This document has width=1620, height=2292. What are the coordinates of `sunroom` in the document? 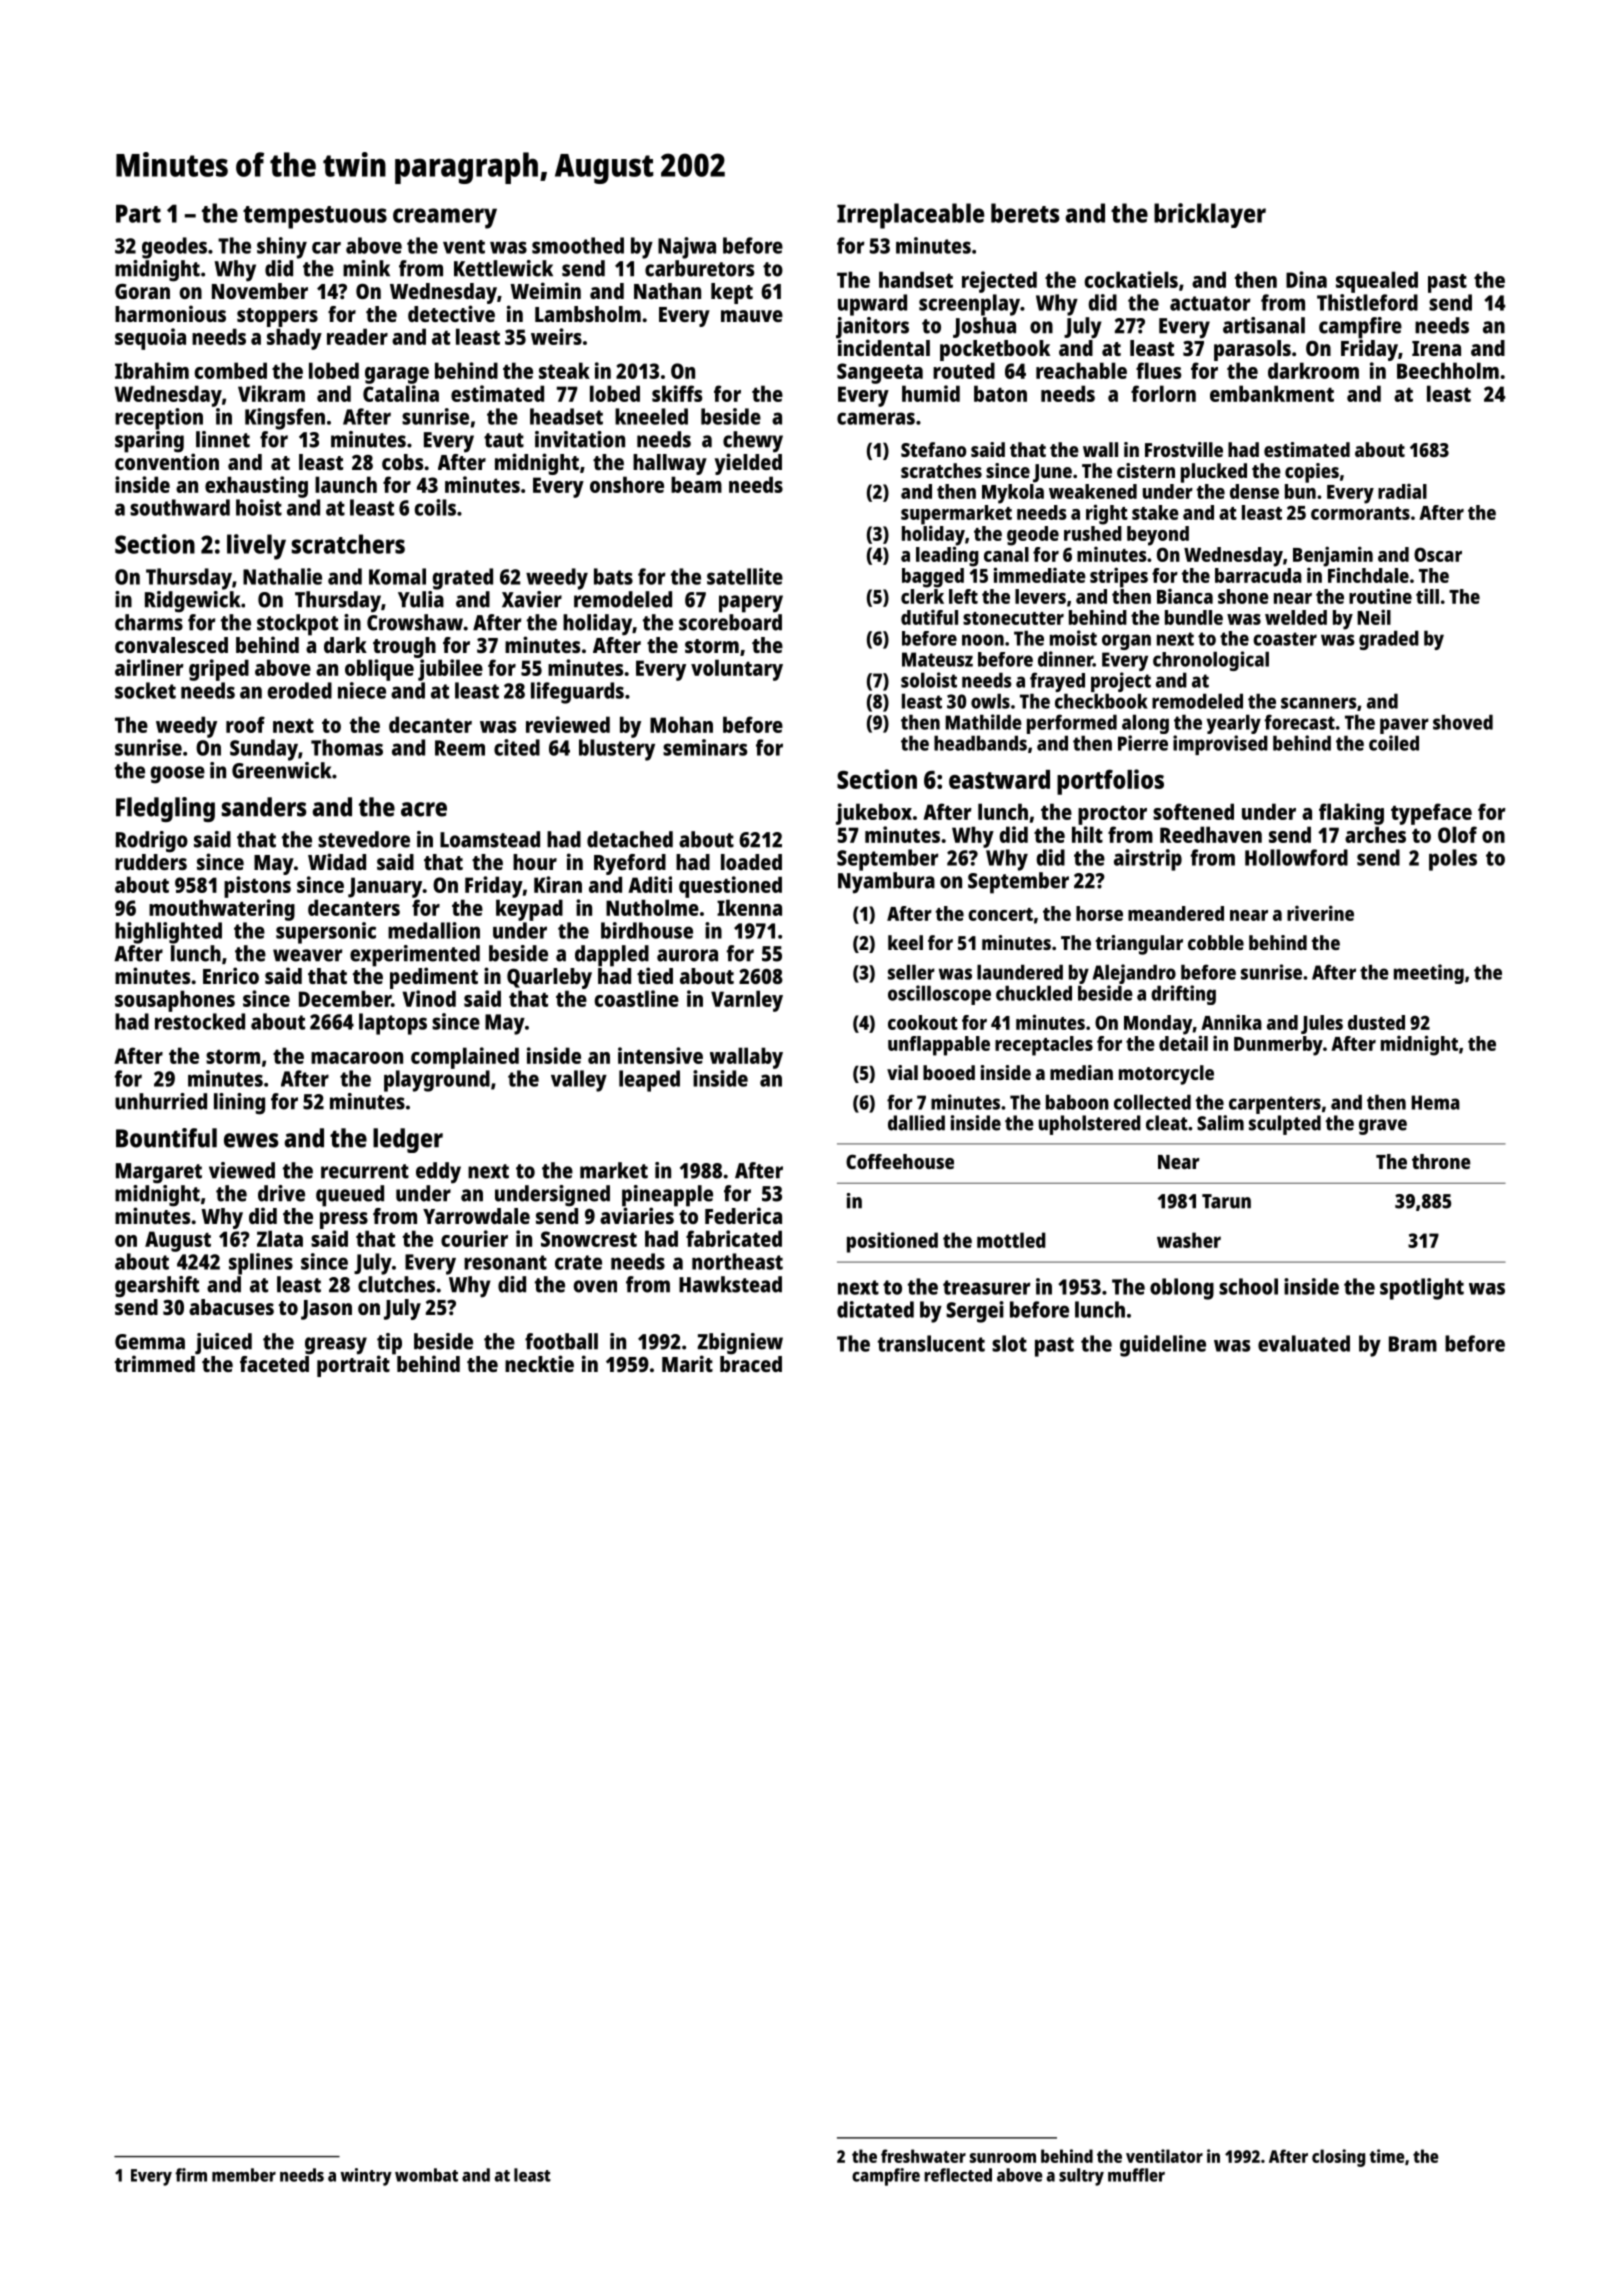 It's located at (1003, 2158).
